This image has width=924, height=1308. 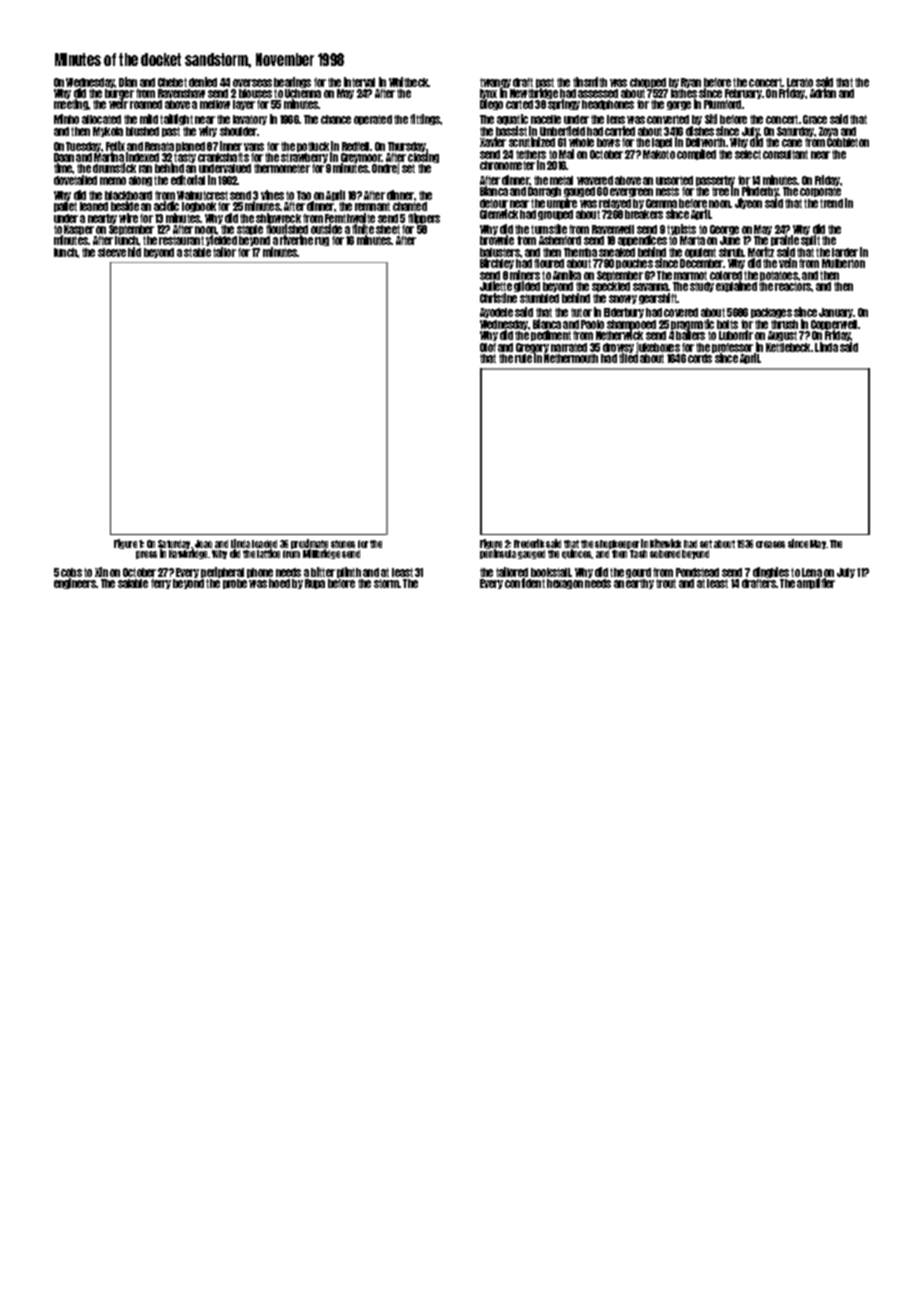 I want to click on Olof, so click(x=488, y=347).
